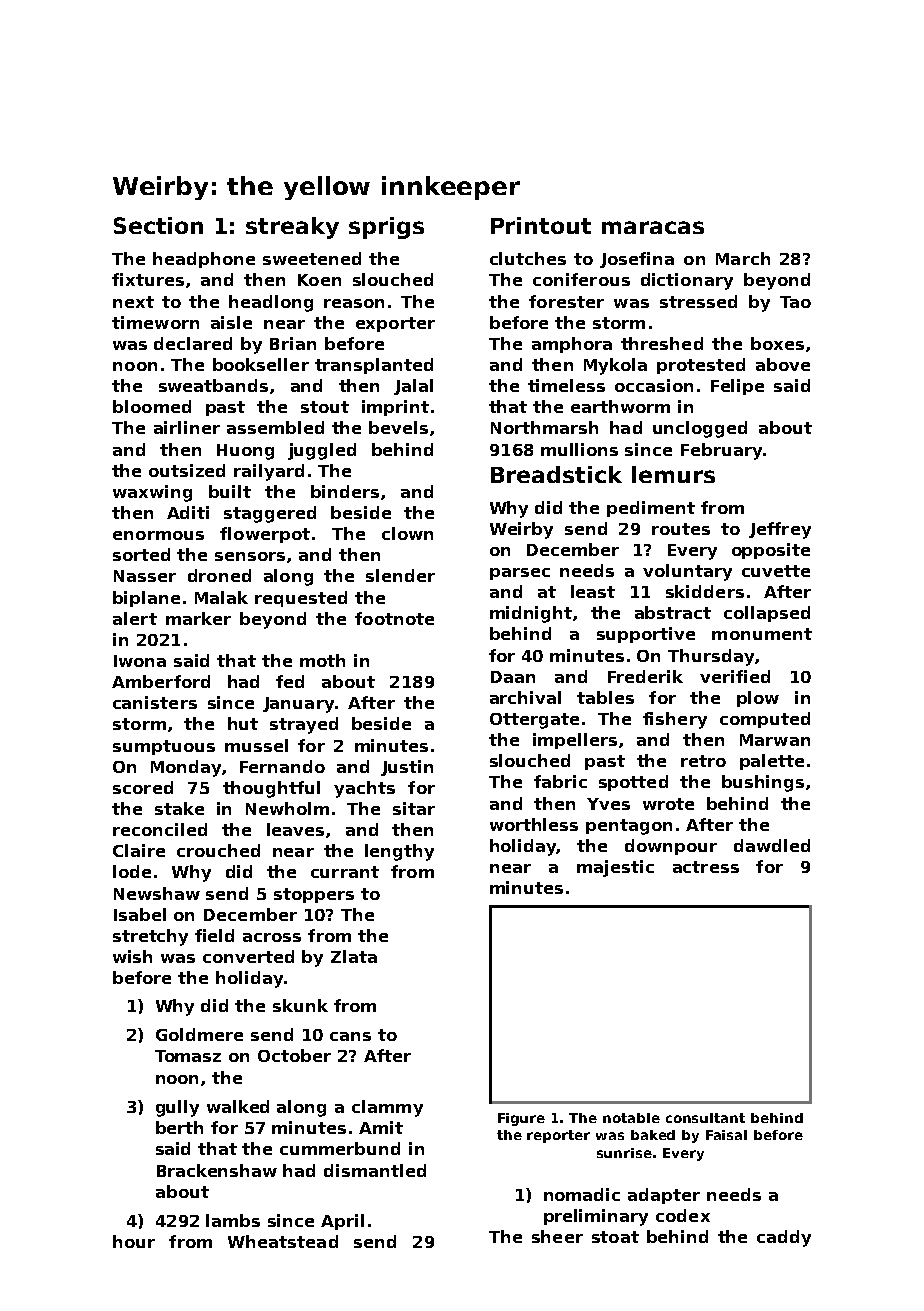 This document has width=924, height=1311. What do you see at coordinates (354, 956) in the document?
I see `Zlata` at bounding box center [354, 956].
